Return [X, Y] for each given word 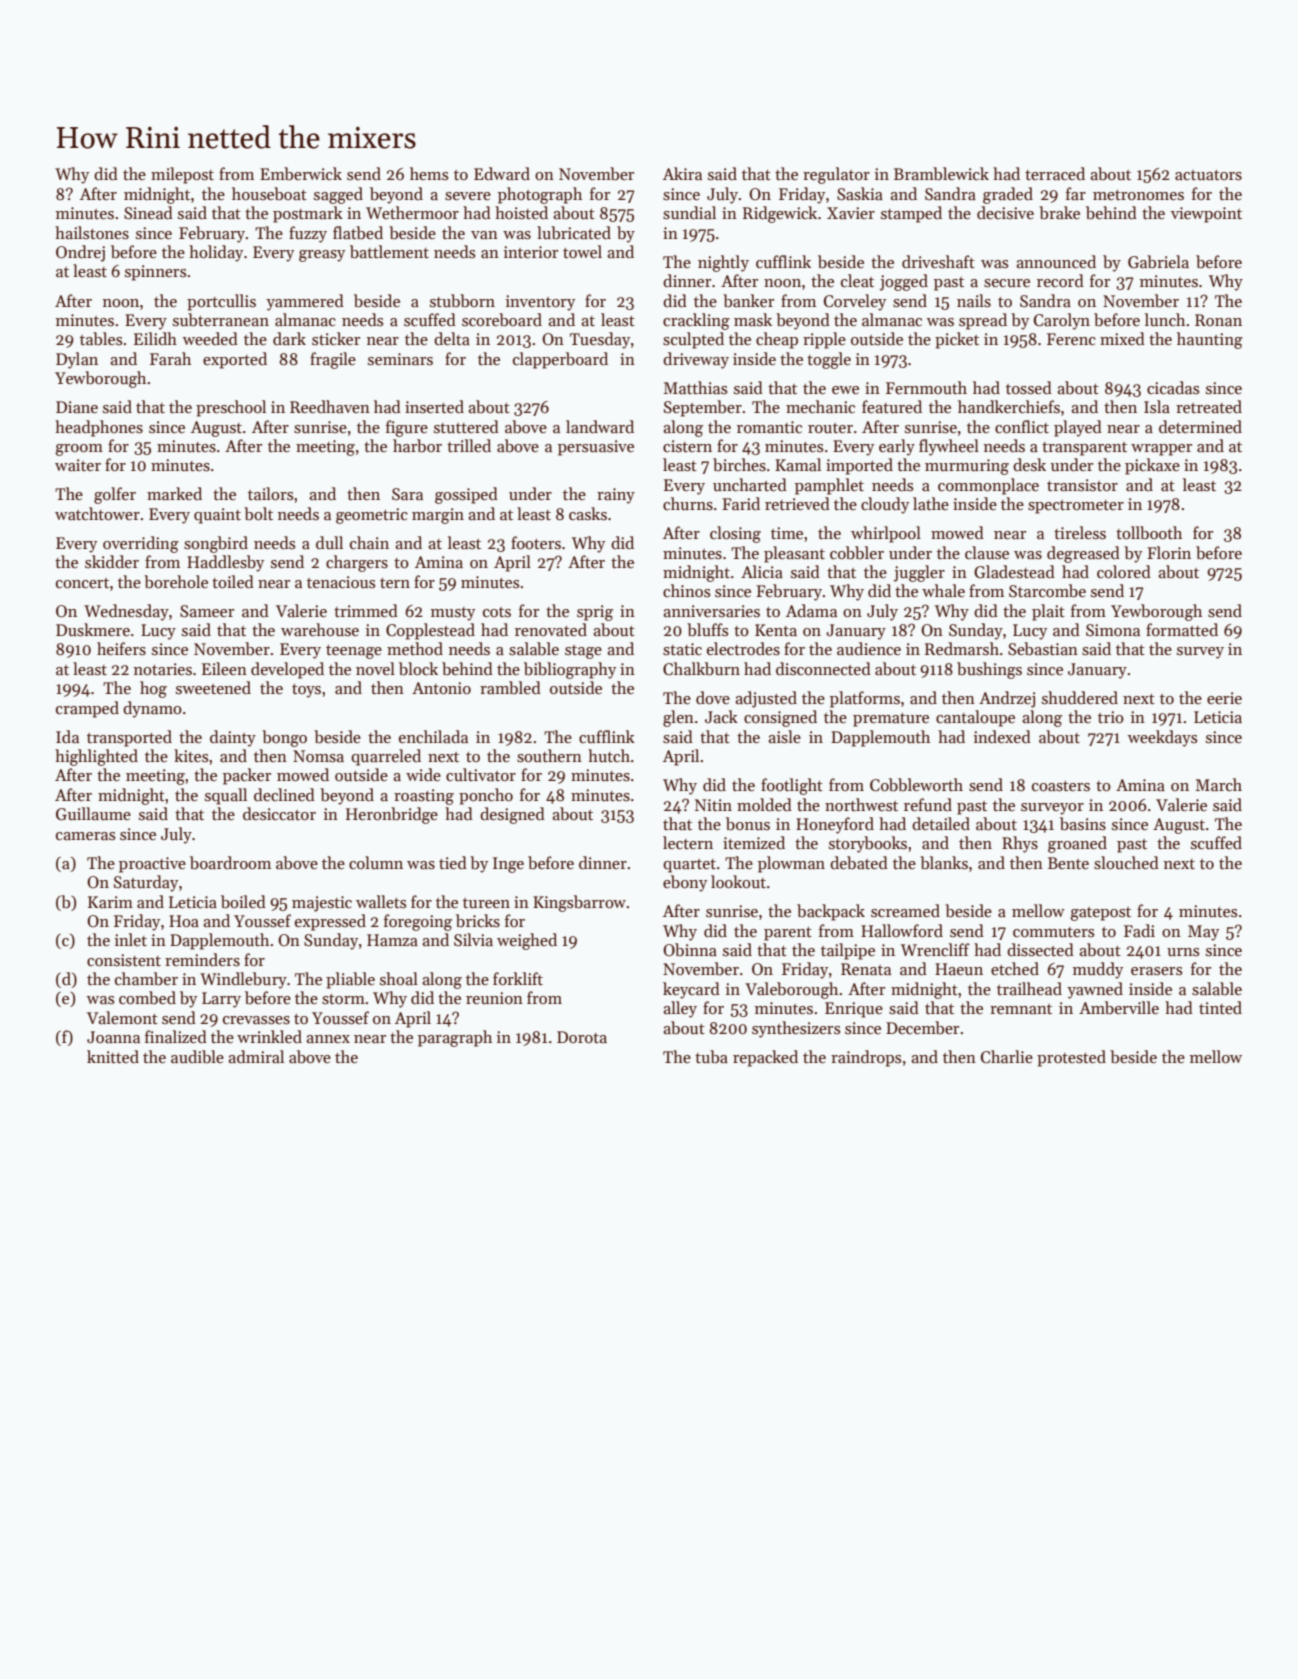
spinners [155, 273]
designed [512, 815]
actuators [1208, 175]
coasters [1061, 786]
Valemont [122, 1017]
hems [429, 173]
